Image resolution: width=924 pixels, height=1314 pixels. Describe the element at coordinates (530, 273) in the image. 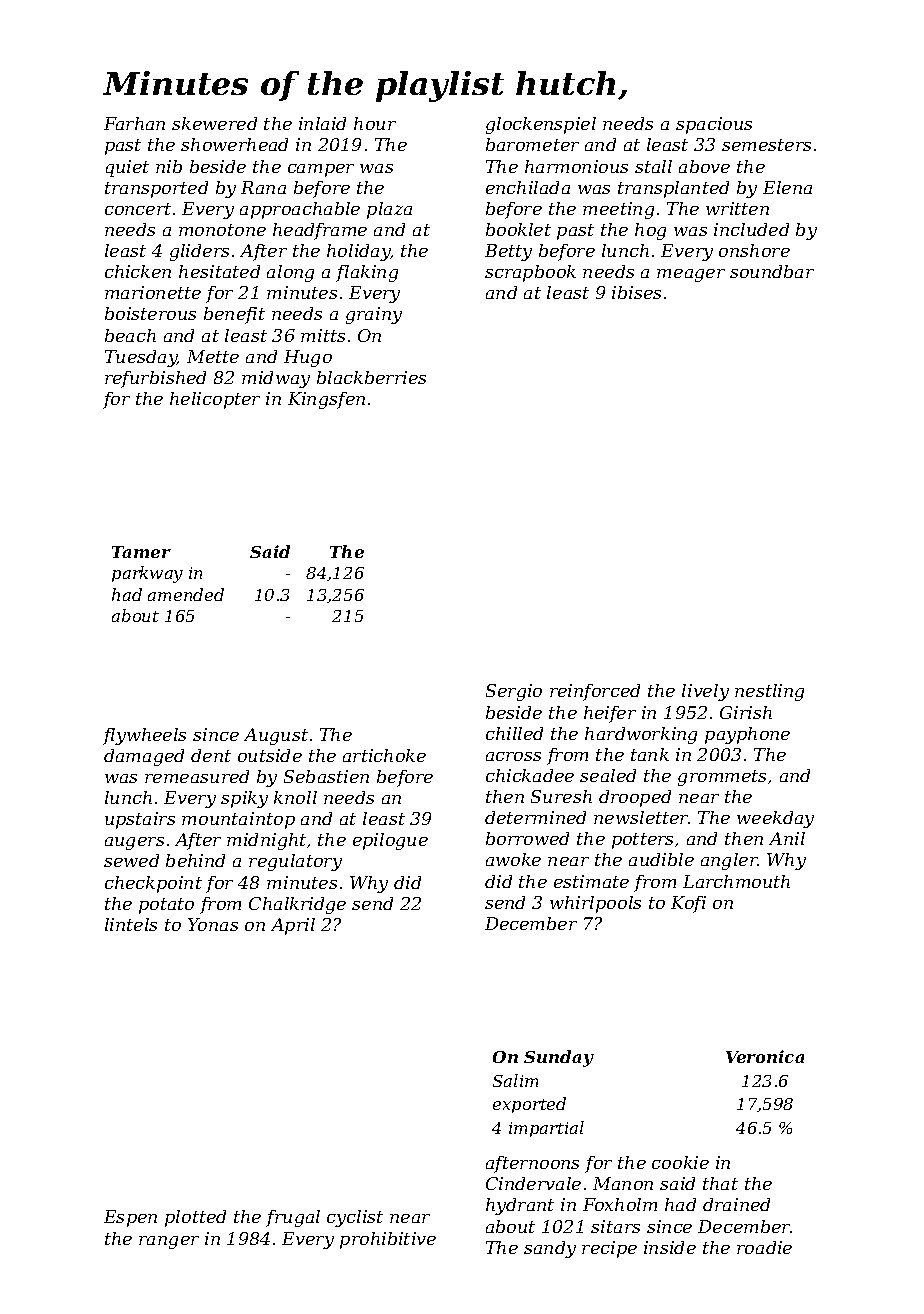

I see `scrapbook` at that location.
